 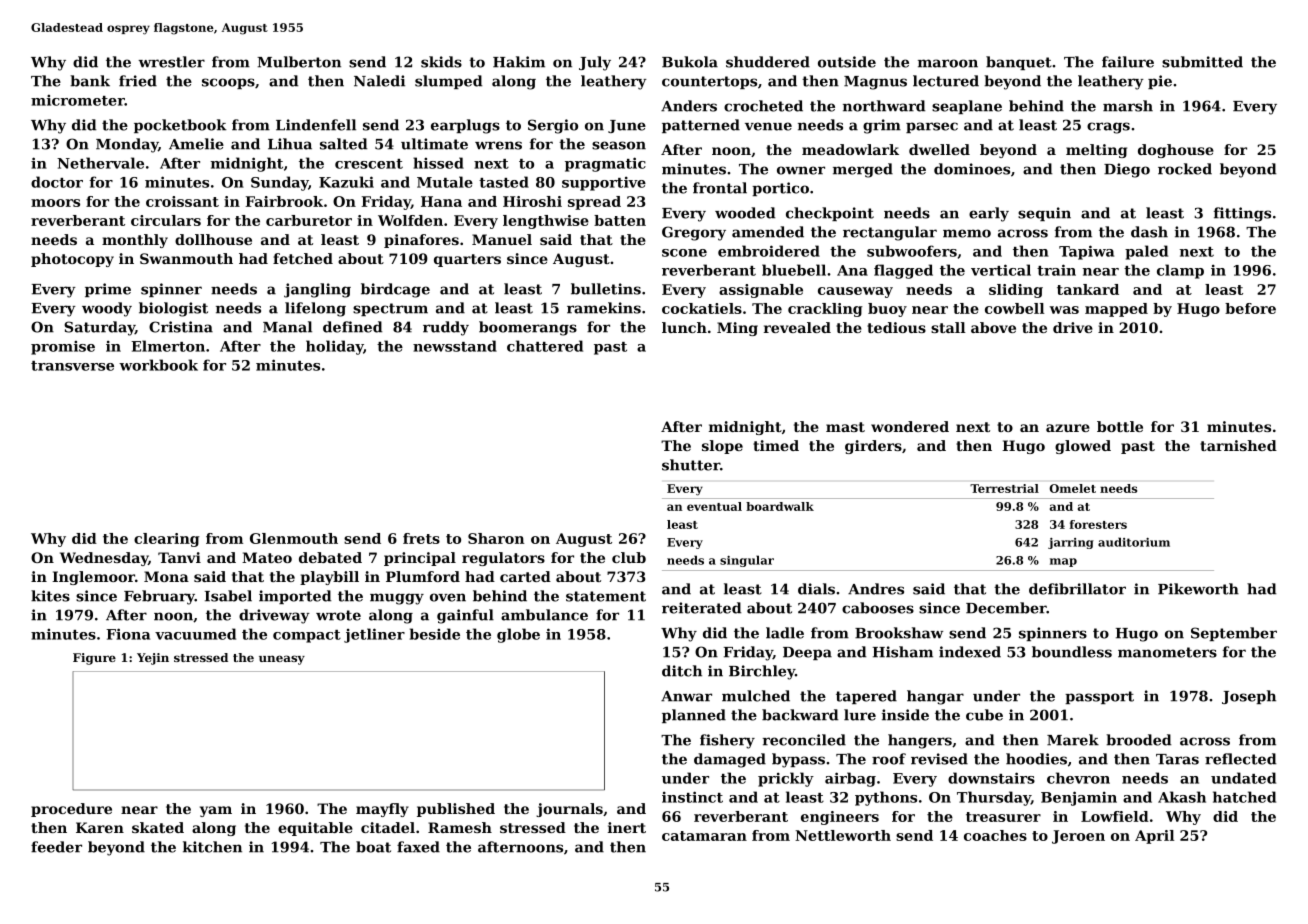 I want to click on Swanmouth, so click(x=186, y=258).
